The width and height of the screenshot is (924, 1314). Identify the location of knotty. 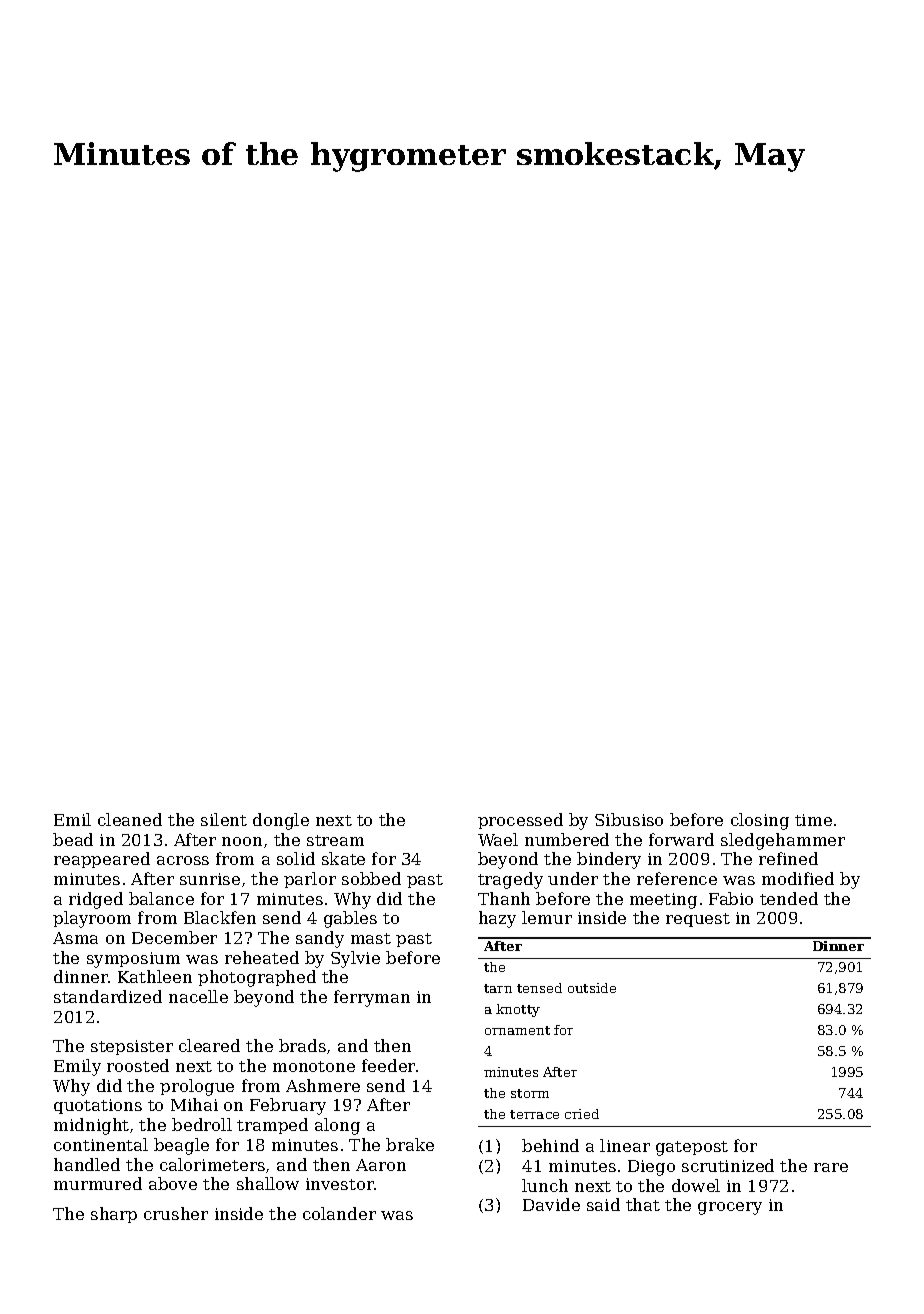
(518, 1010).
